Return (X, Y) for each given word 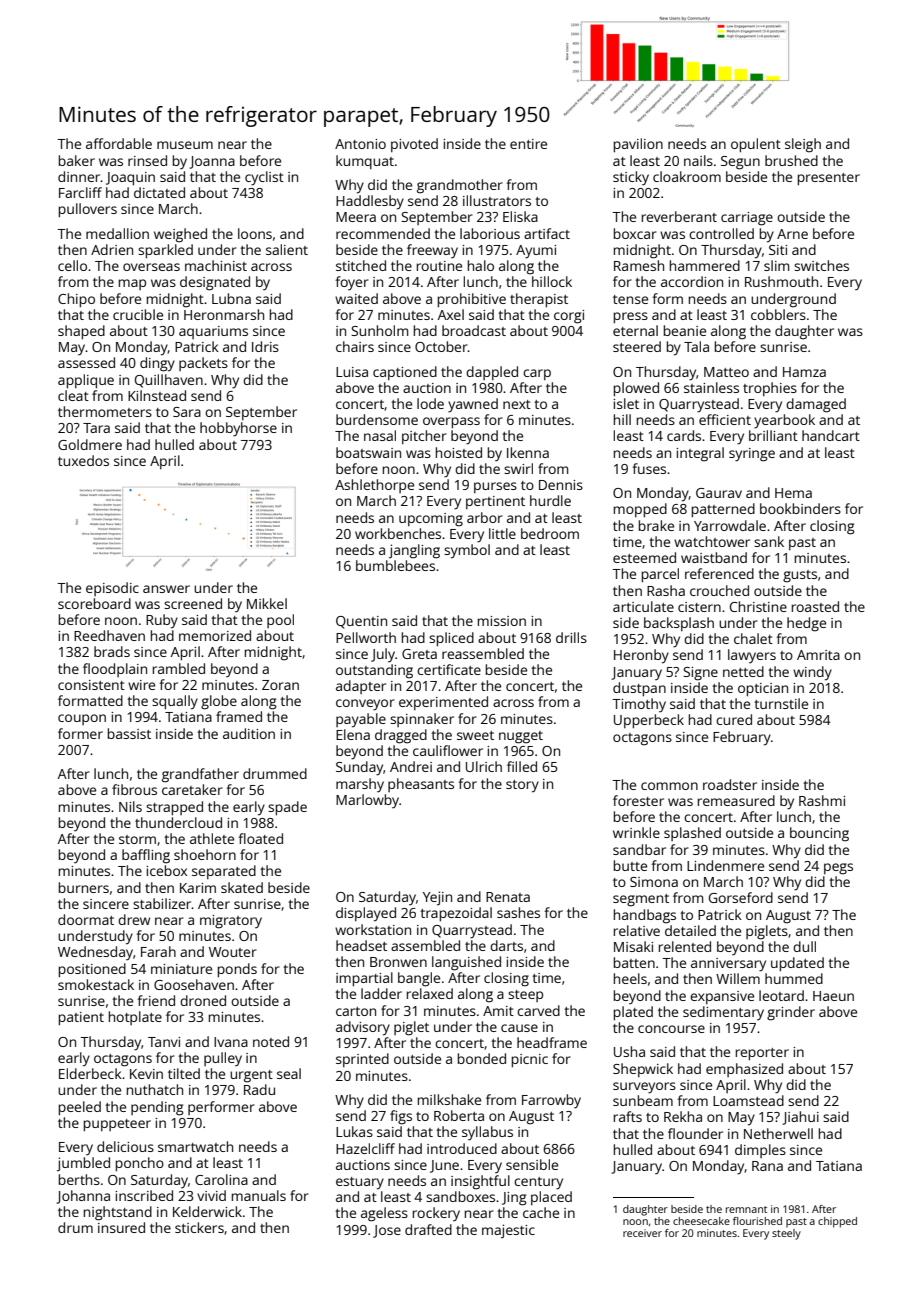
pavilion (638, 145)
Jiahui (800, 1118)
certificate (449, 669)
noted (271, 1041)
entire (528, 144)
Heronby (641, 656)
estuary (360, 1183)
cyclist (264, 178)
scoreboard (94, 603)
